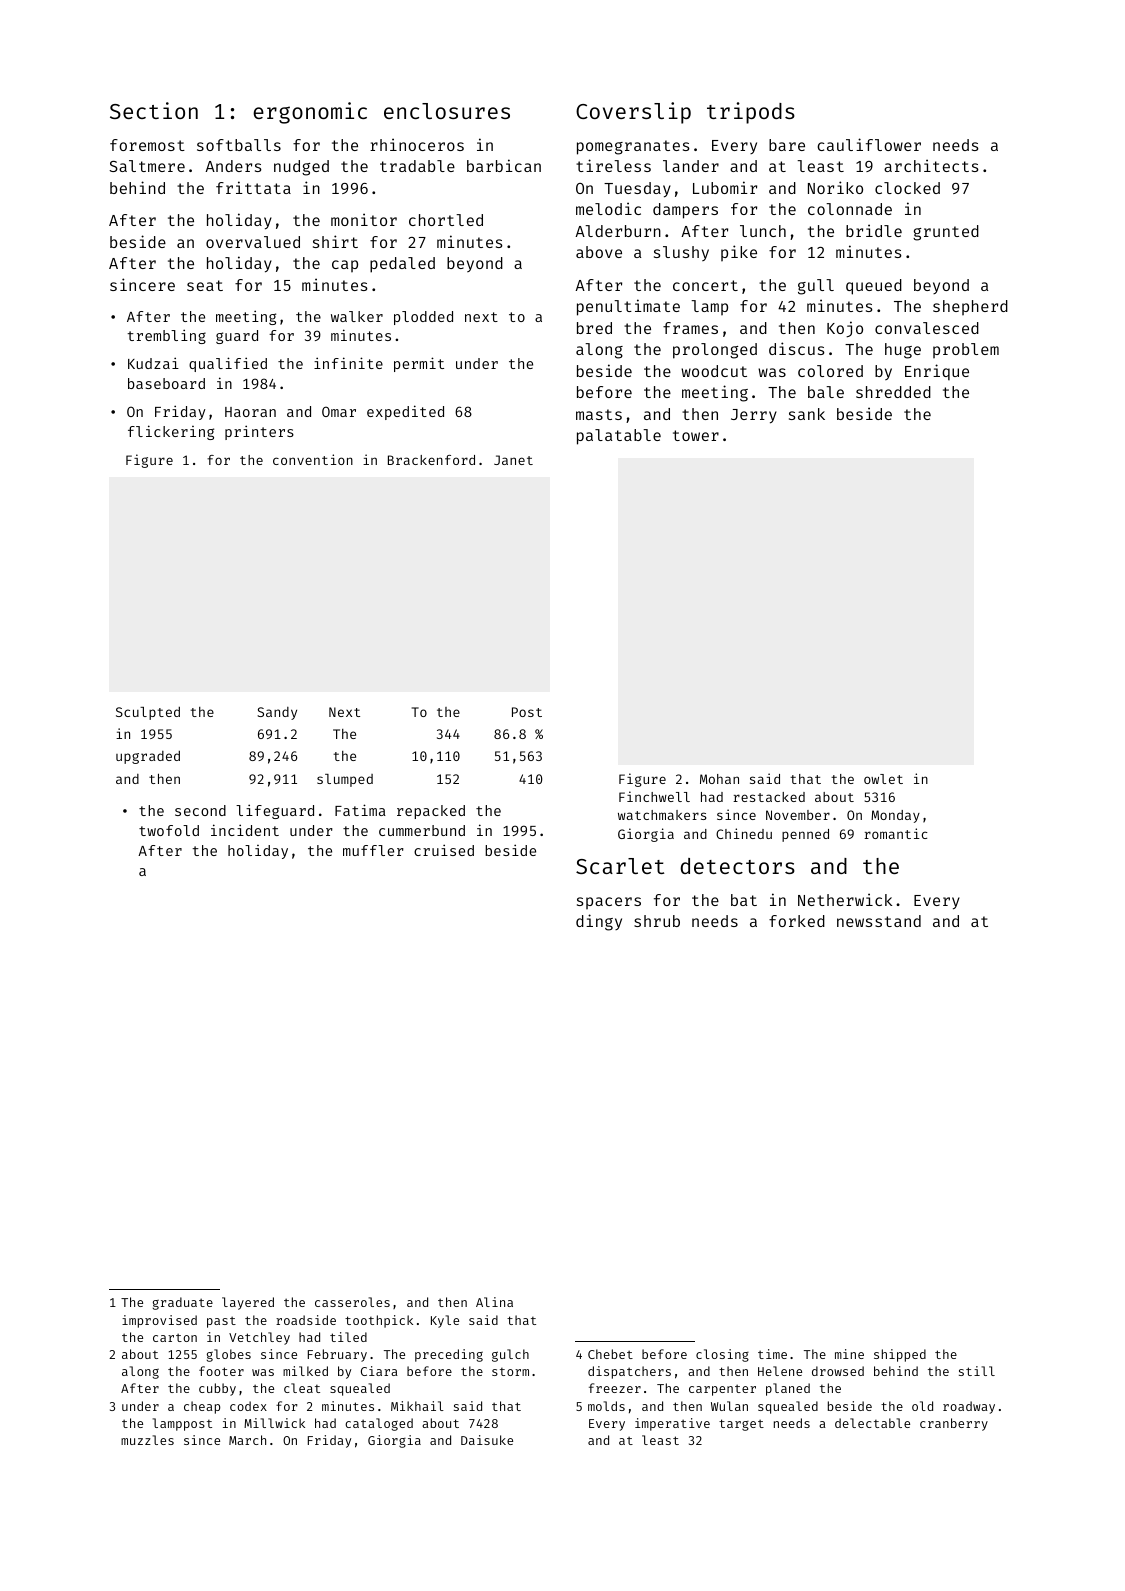 The width and height of the document is (1125, 1591). Describe the element at coordinates (310, 113) in the document. I see `ergonomic` at that location.
